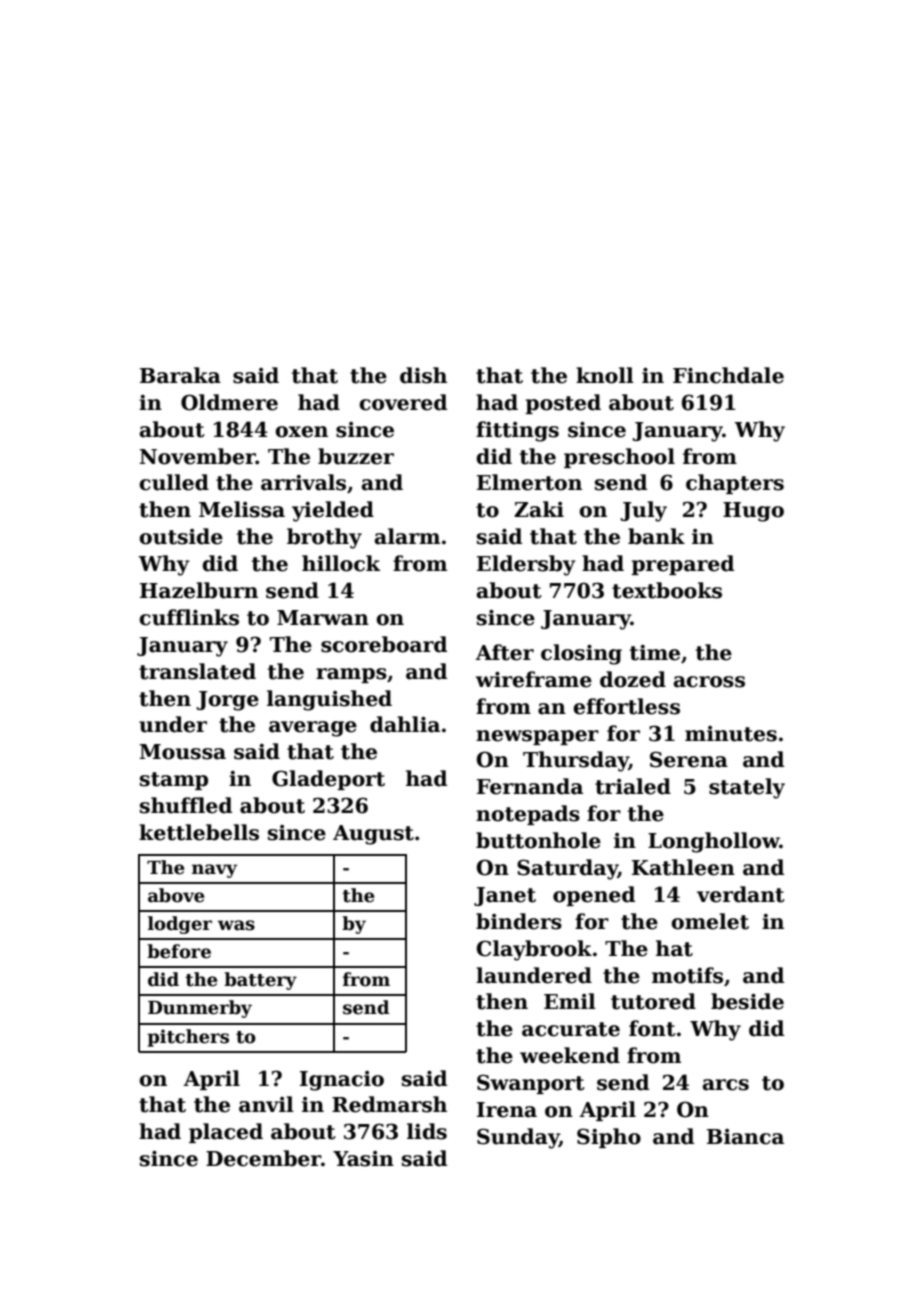 The height and width of the page is (1311, 924). I want to click on Gladeport, so click(328, 780).
